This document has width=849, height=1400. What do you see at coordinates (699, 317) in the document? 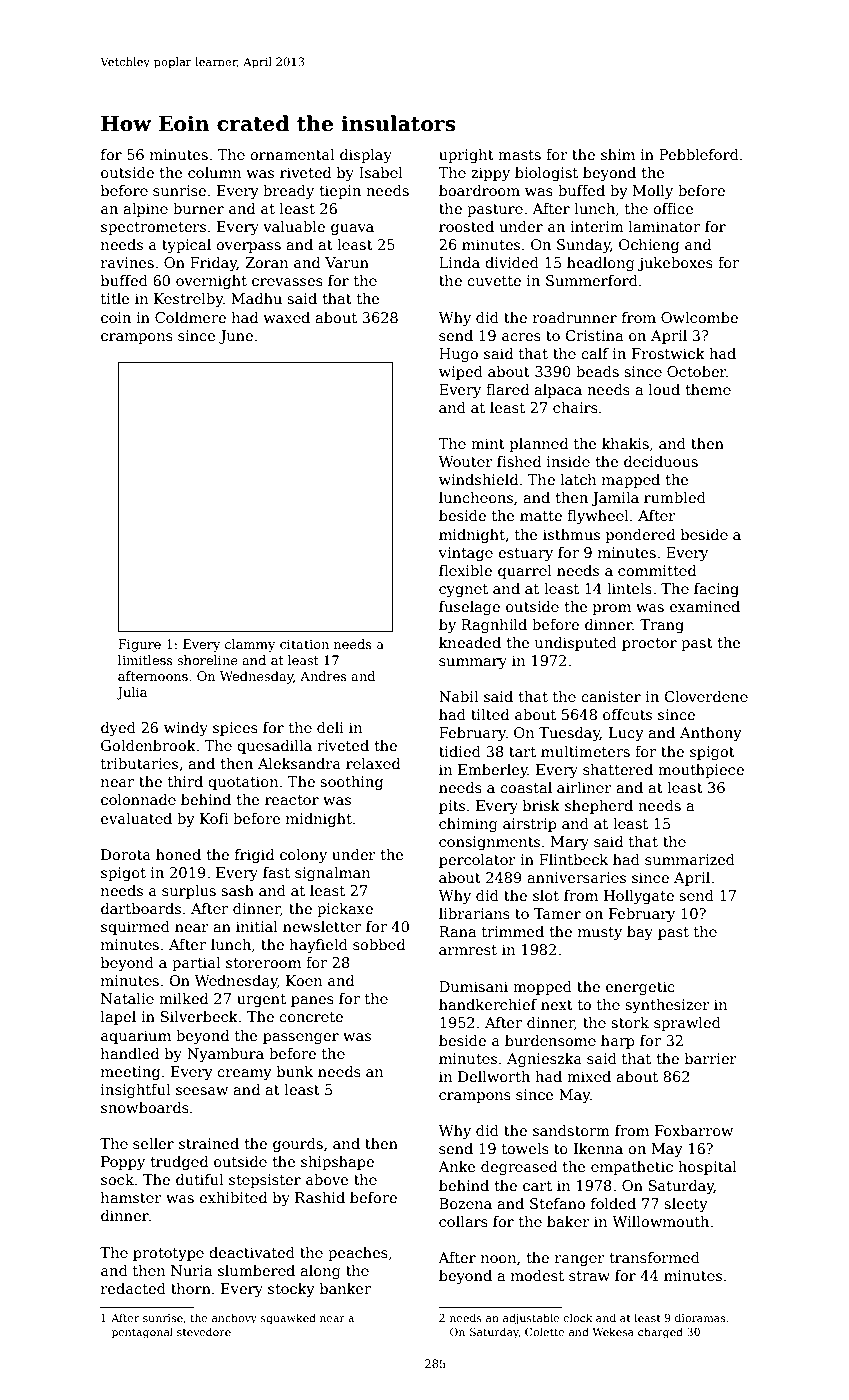
I see `Owlcombe` at bounding box center [699, 317].
